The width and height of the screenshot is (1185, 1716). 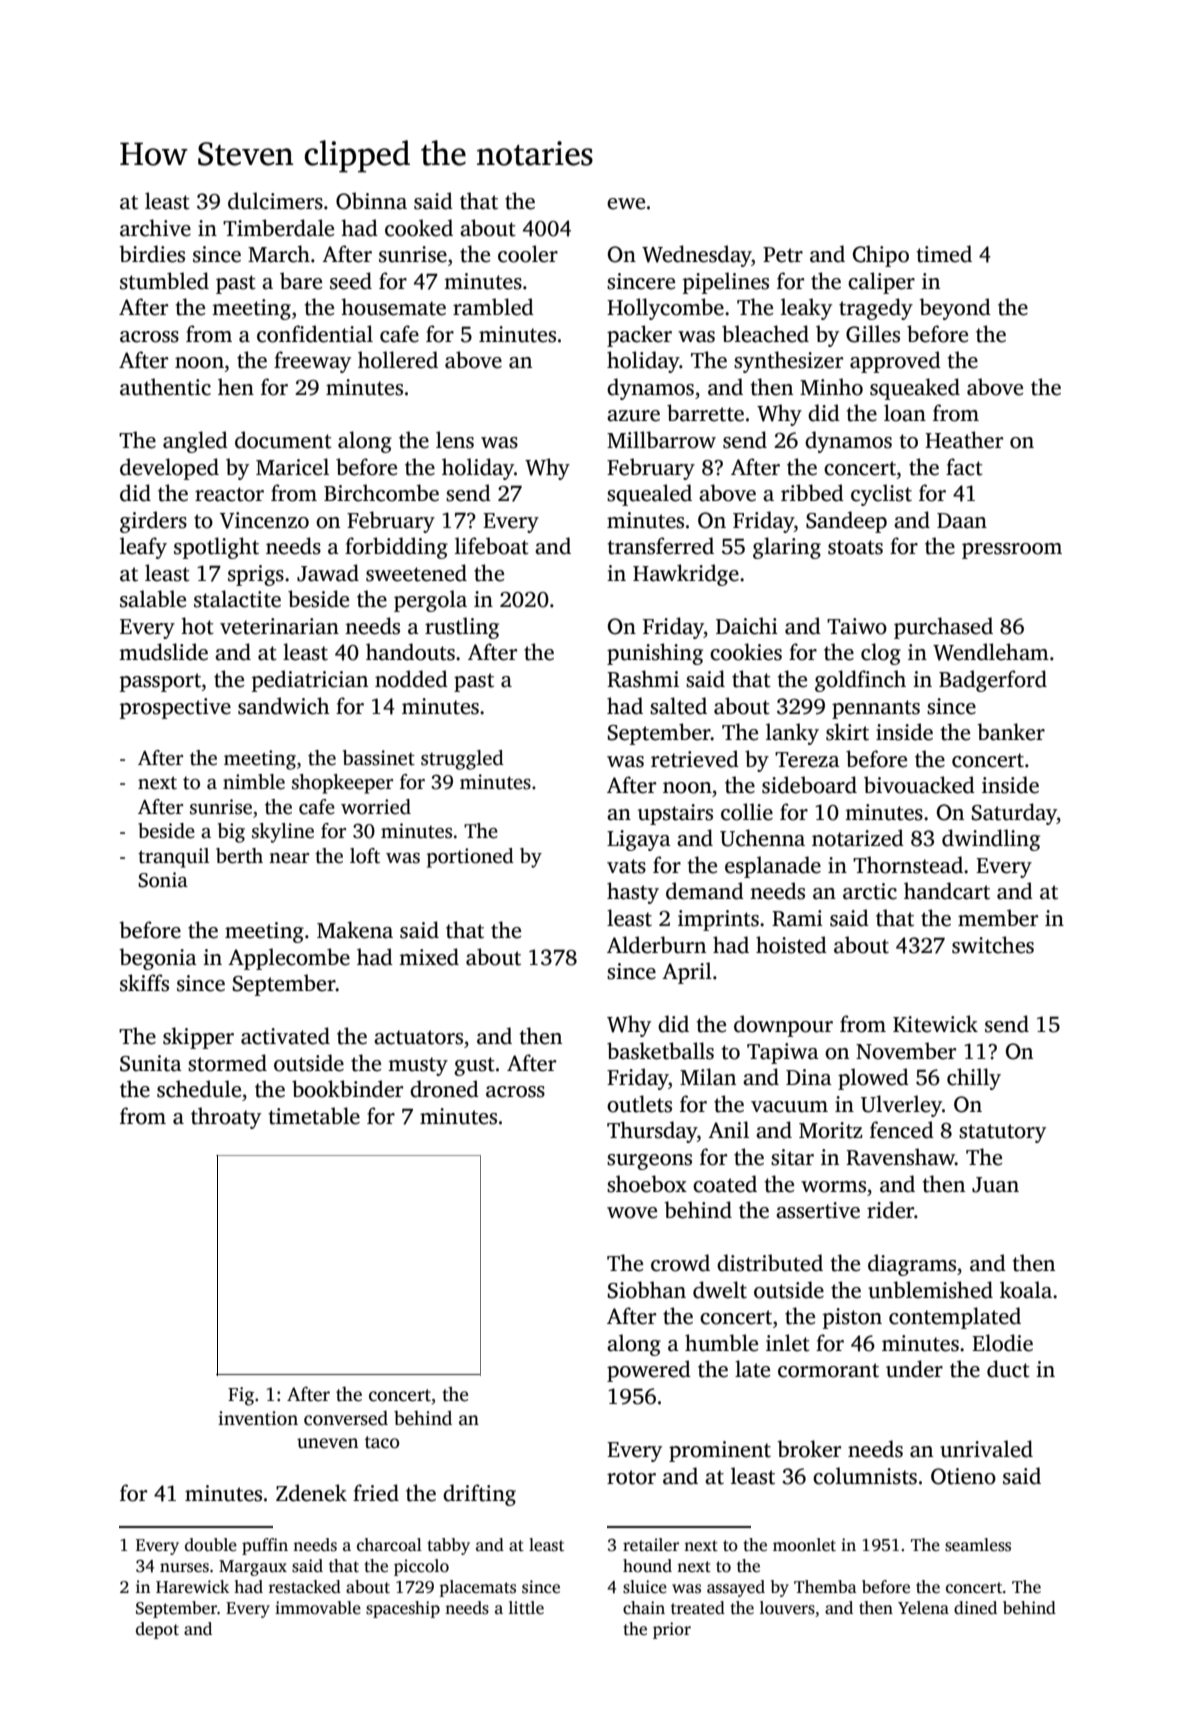 I want to click on depot, so click(x=157, y=1630).
